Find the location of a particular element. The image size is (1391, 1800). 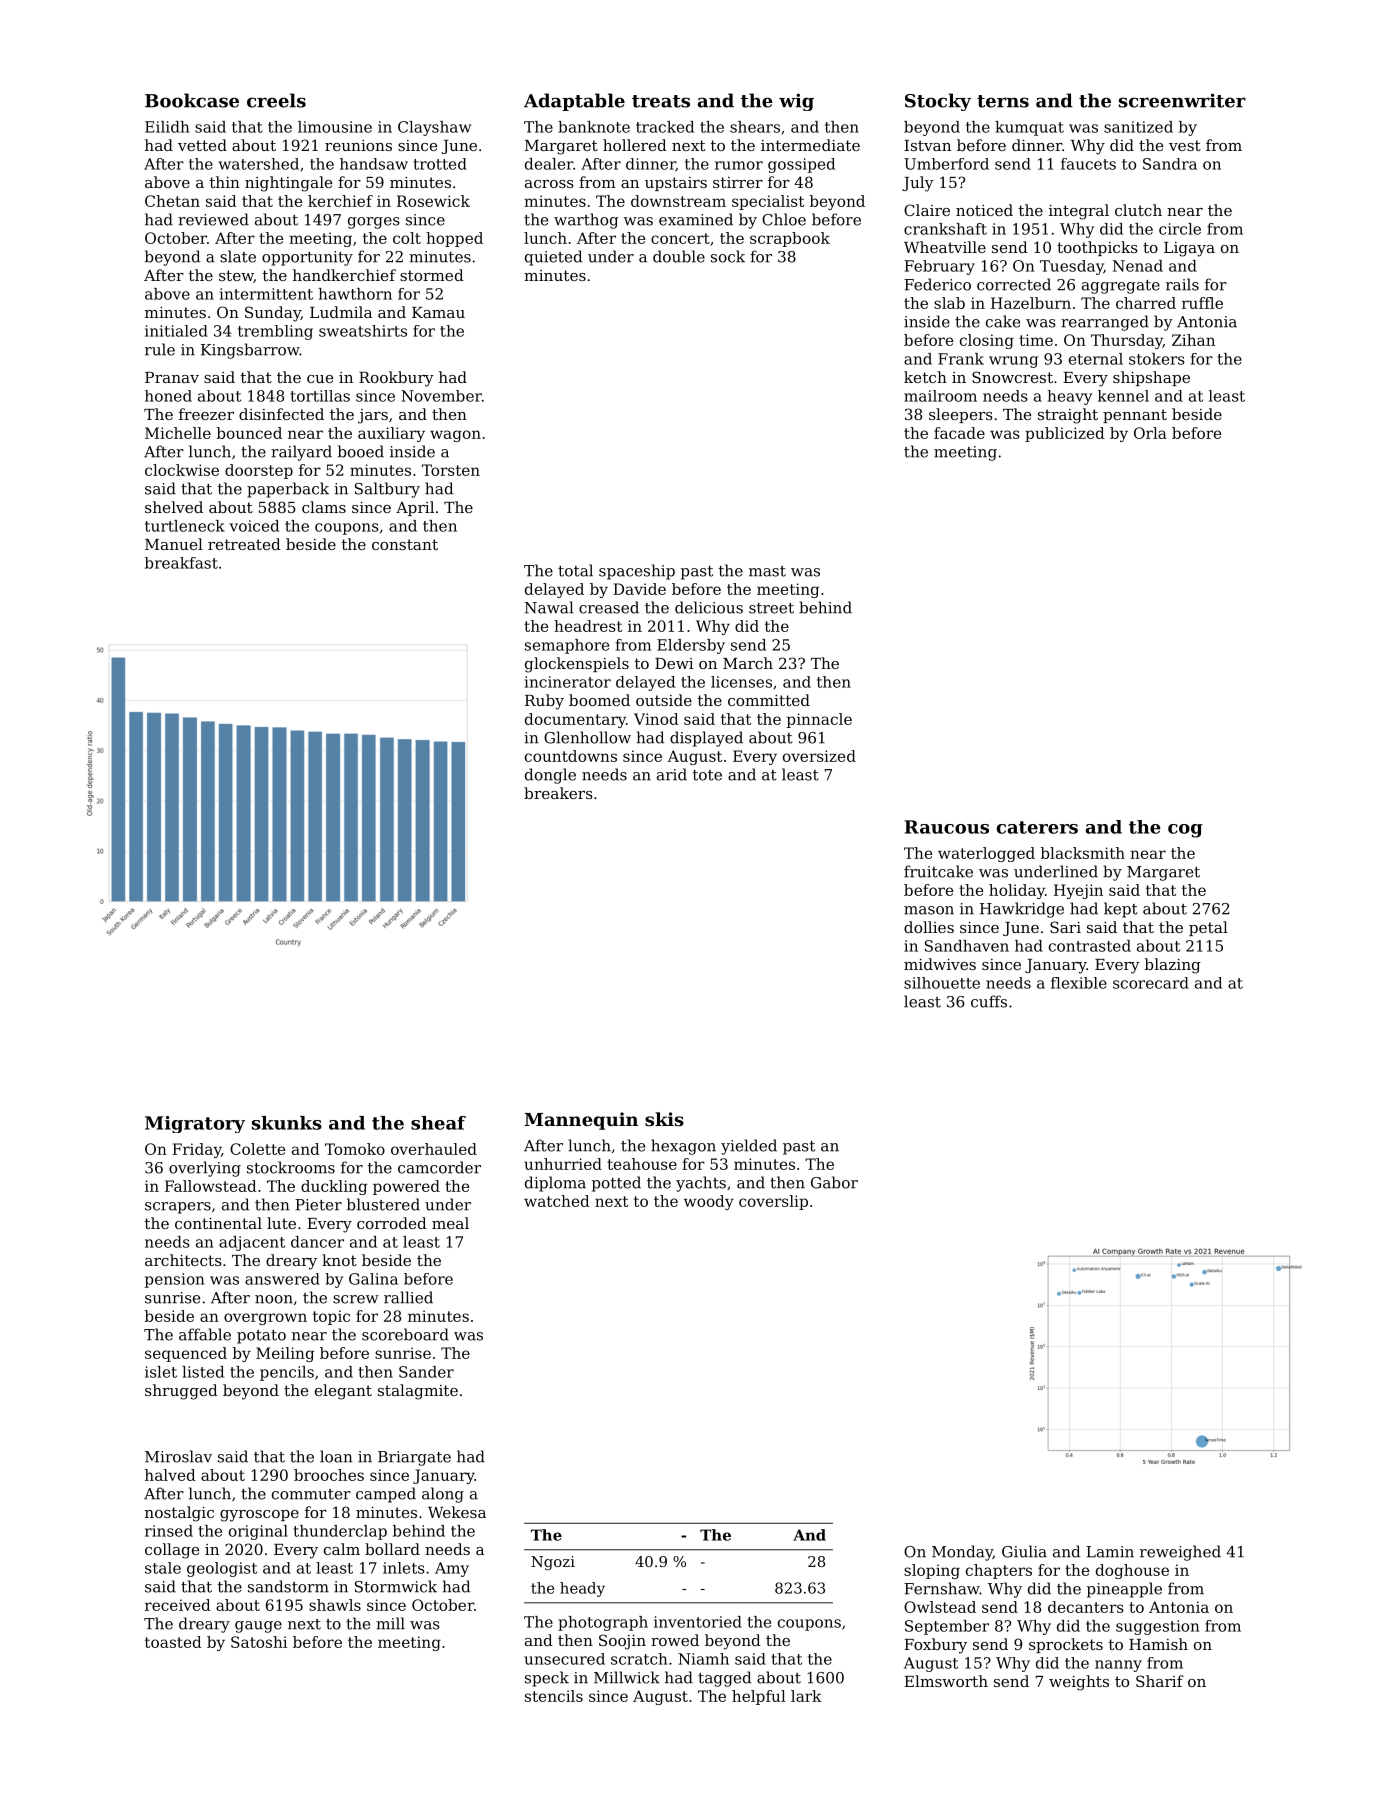

toasted is located at coordinates (173, 1642).
